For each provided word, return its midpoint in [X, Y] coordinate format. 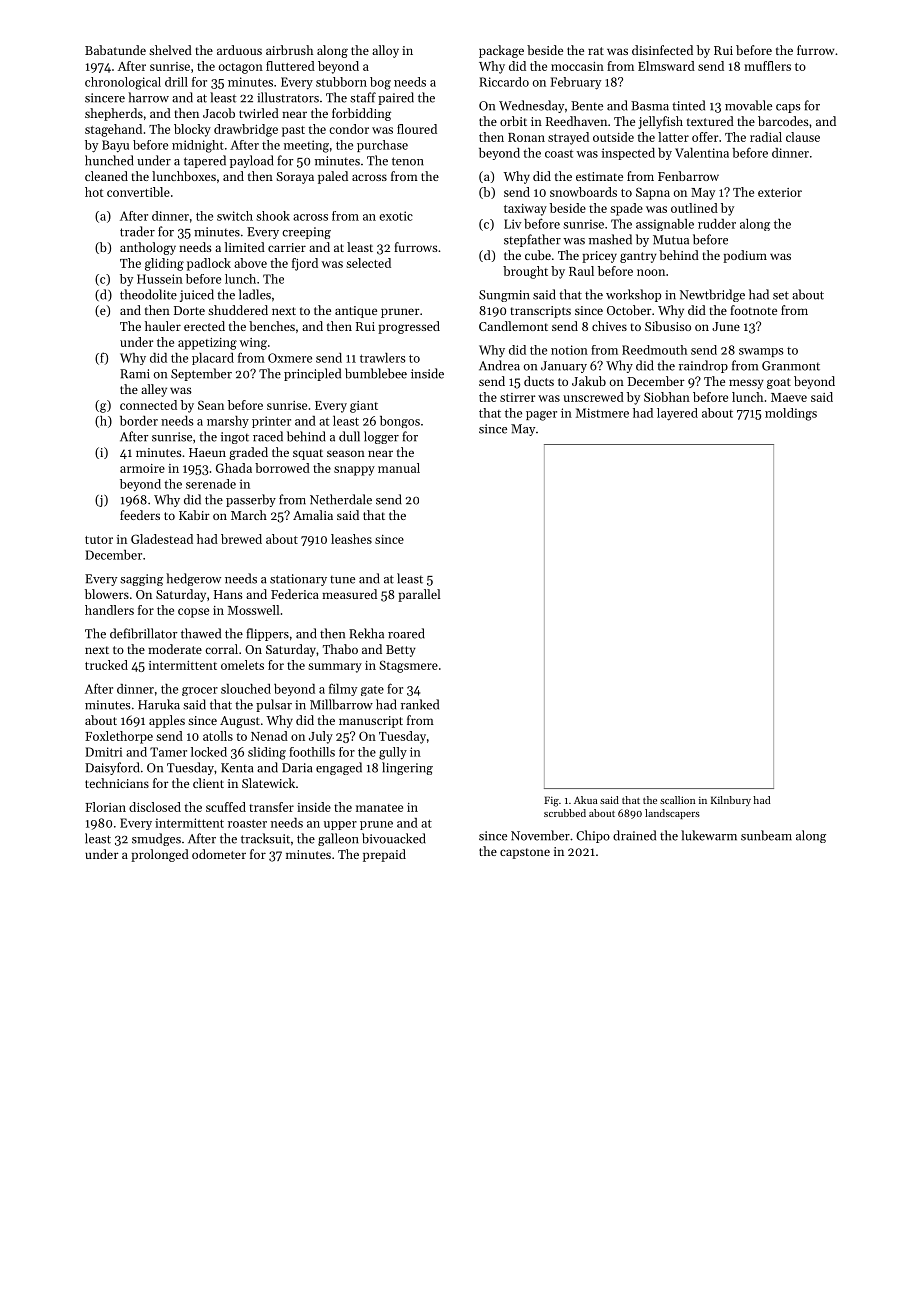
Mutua [671, 240]
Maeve [789, 397]
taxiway [525, 210]
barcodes [783, 121]
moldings [791, 414]
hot [94, 192]
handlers [109, 610]
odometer [219, 854]
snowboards [583, 192]
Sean [211, 405]
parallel [419, 595]
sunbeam [766, 835]
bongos [400, 422]
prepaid [384, 855]
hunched [109, 160]
